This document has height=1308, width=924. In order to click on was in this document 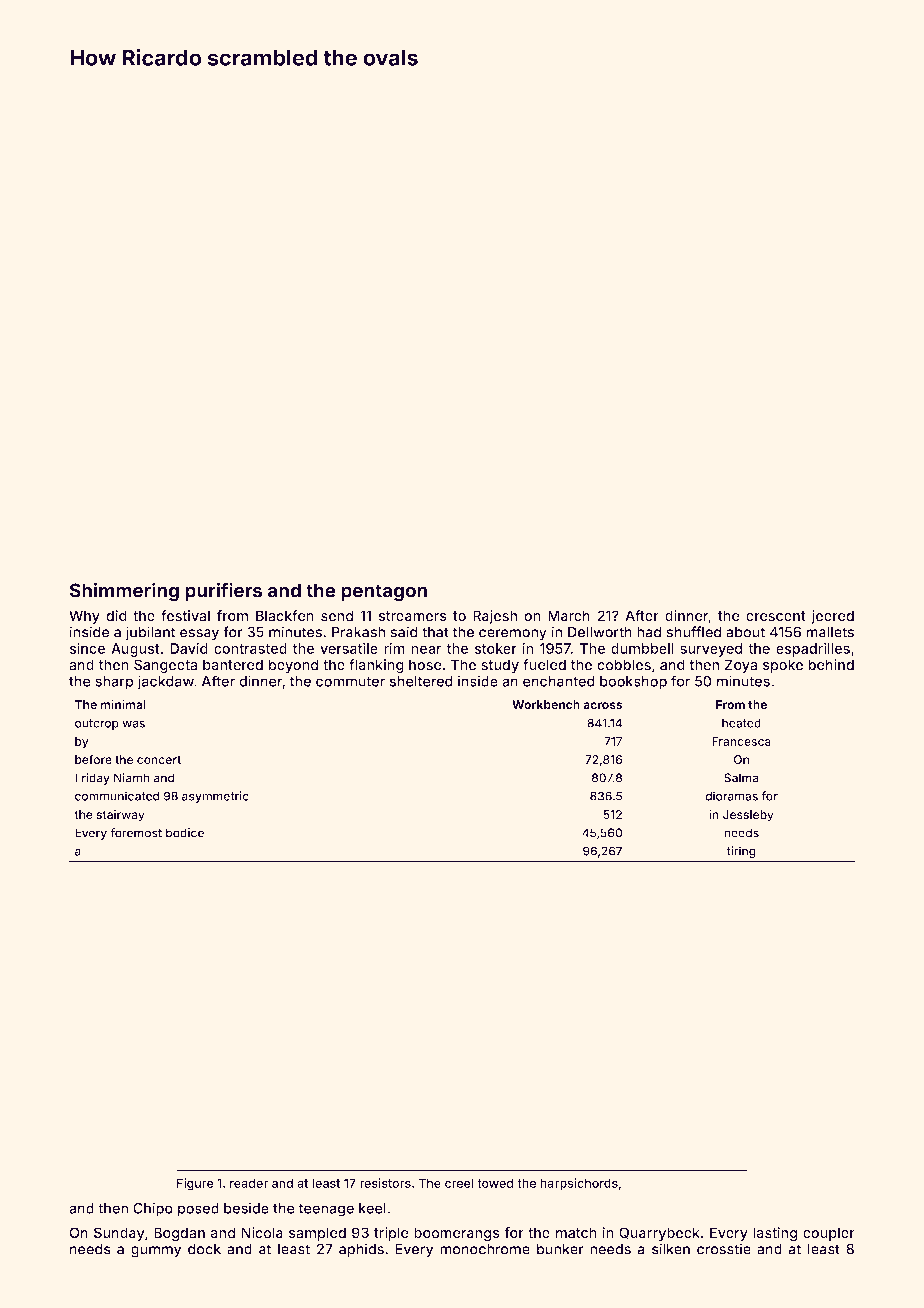, I will do `click(133, 724)`.
